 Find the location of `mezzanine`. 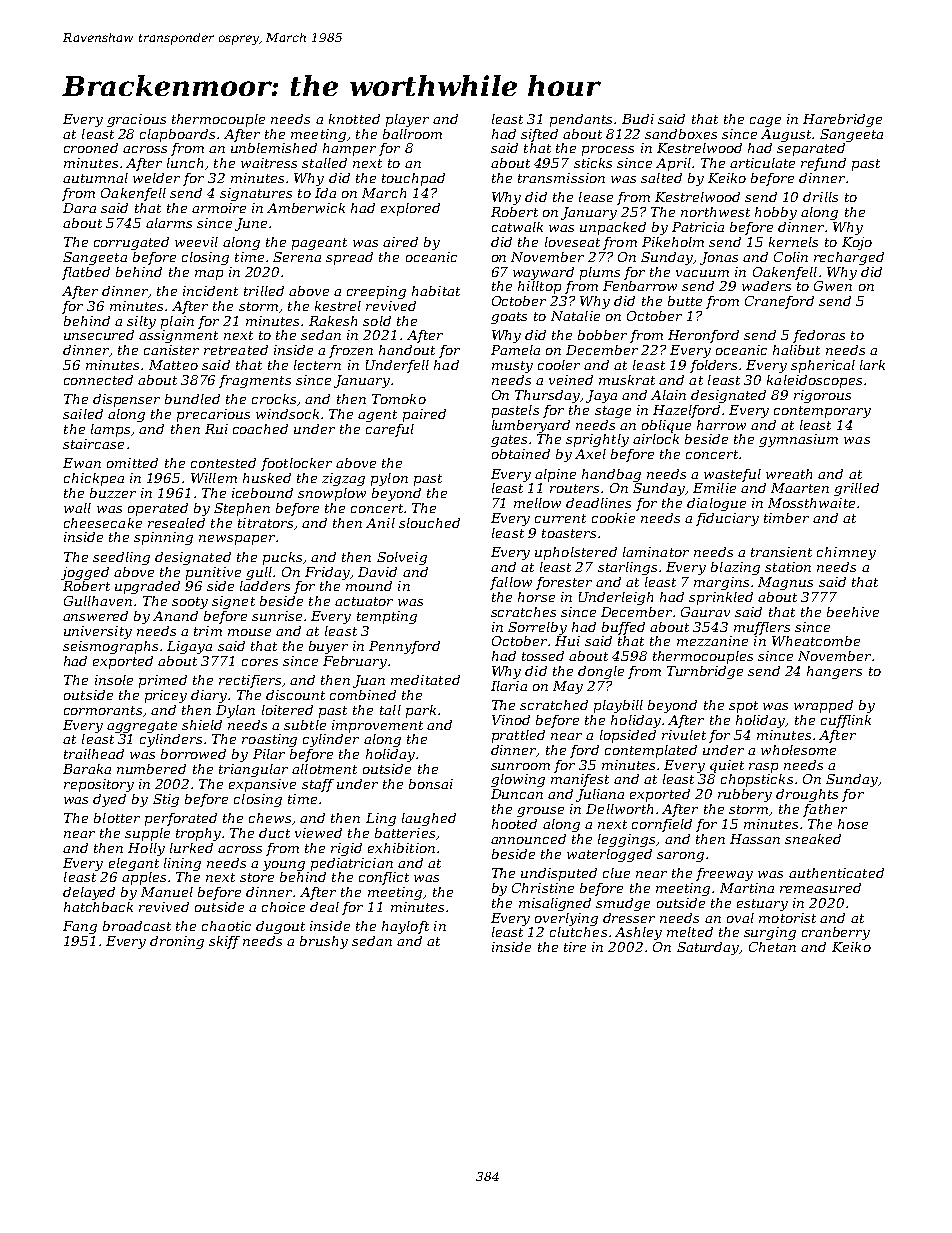

mezzanine is located at coordinates (712, 641).
